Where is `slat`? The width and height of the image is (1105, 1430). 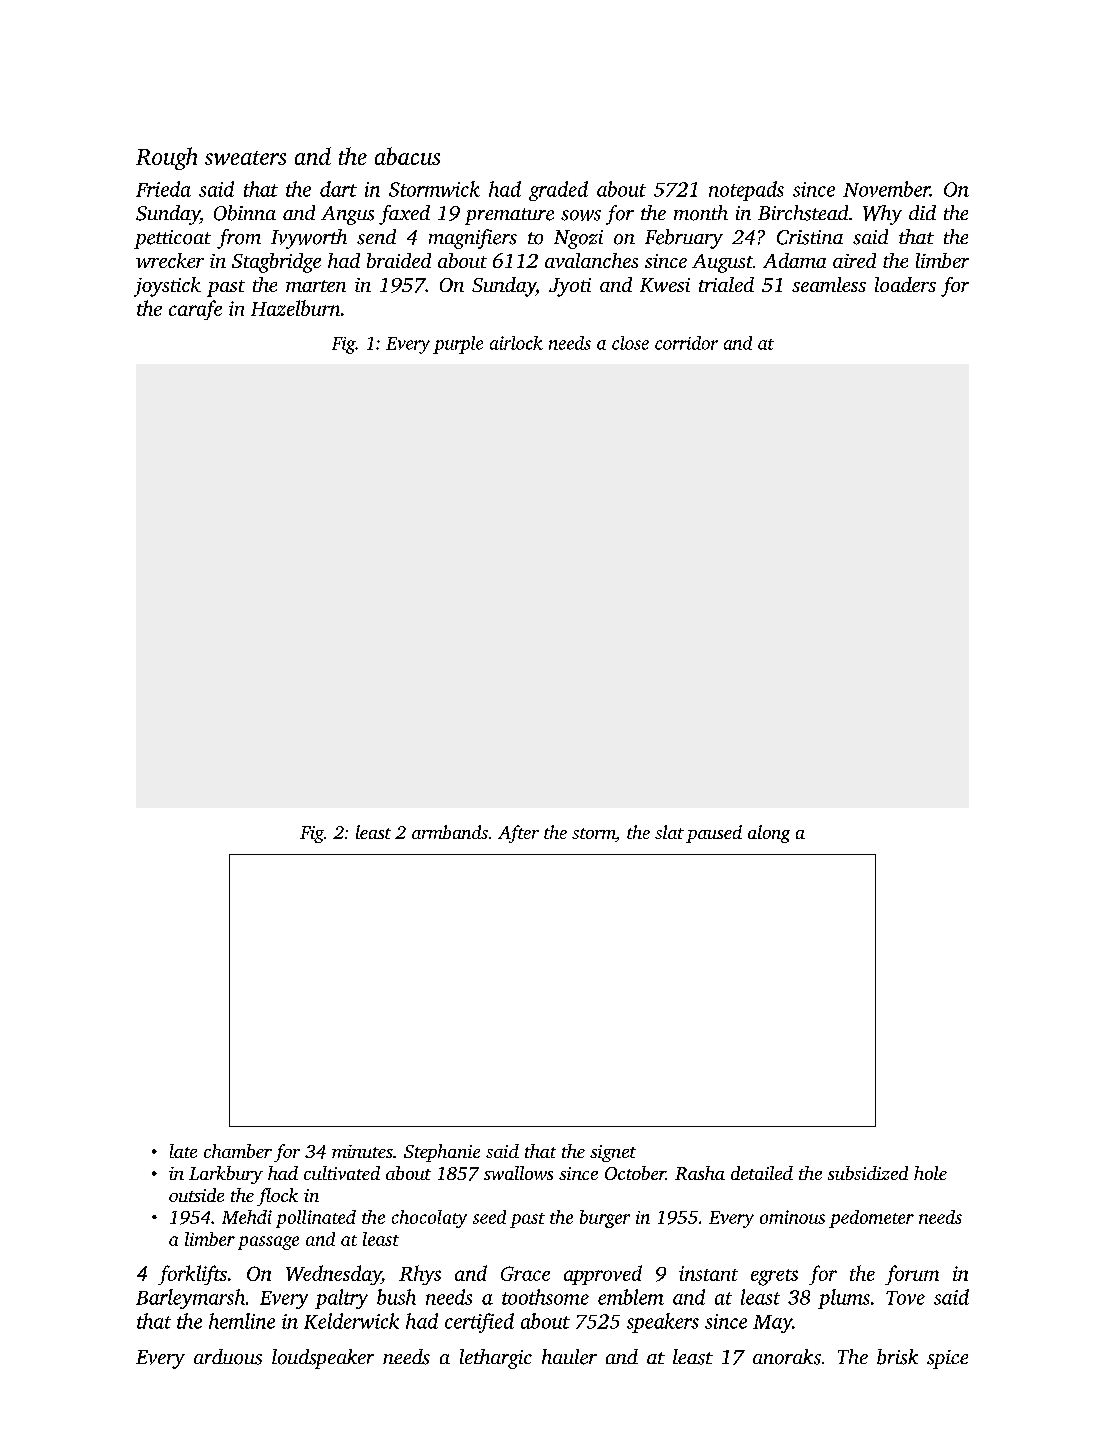
slat is located at coordinates (669, 832).
